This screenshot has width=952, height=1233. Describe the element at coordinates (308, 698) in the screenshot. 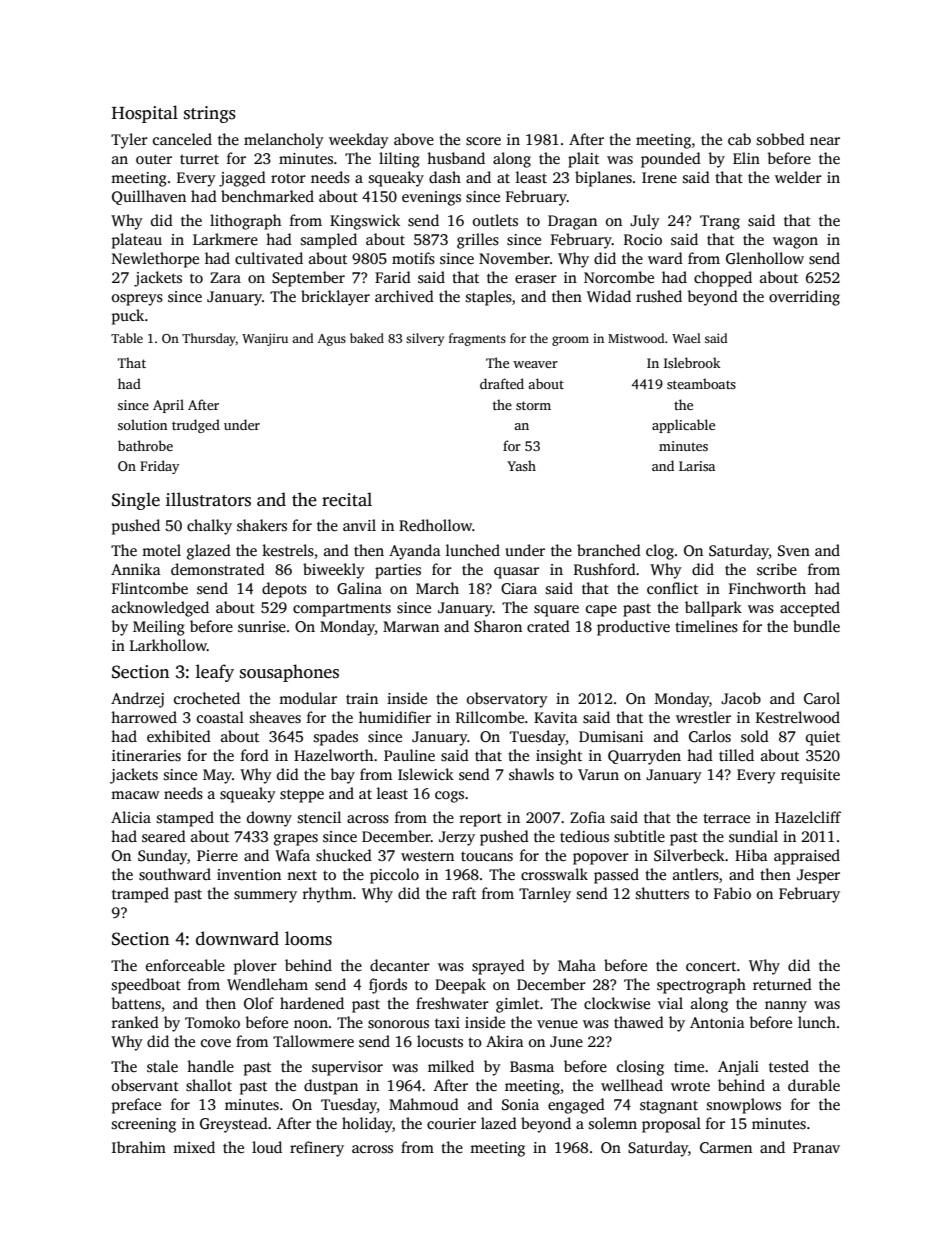

I see `modular` at that location.
